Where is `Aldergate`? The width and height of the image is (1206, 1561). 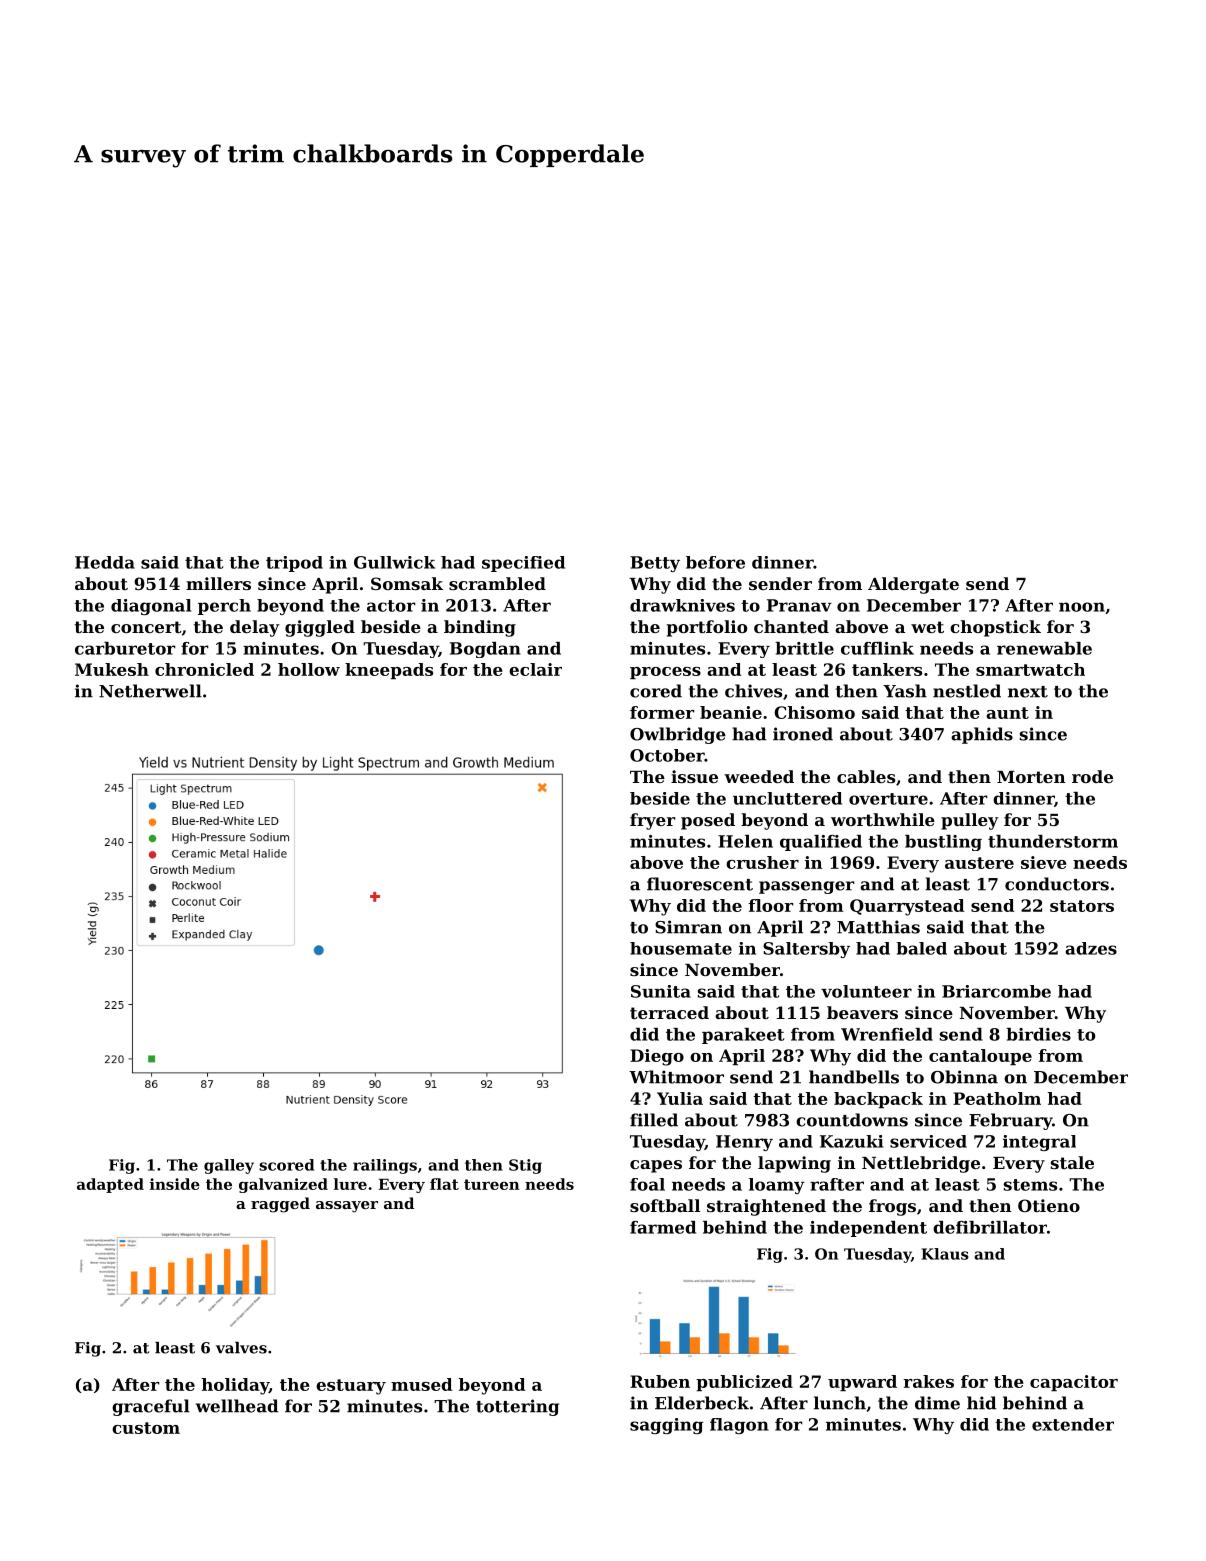 Aldergate is located at coordinates (913, 585).
